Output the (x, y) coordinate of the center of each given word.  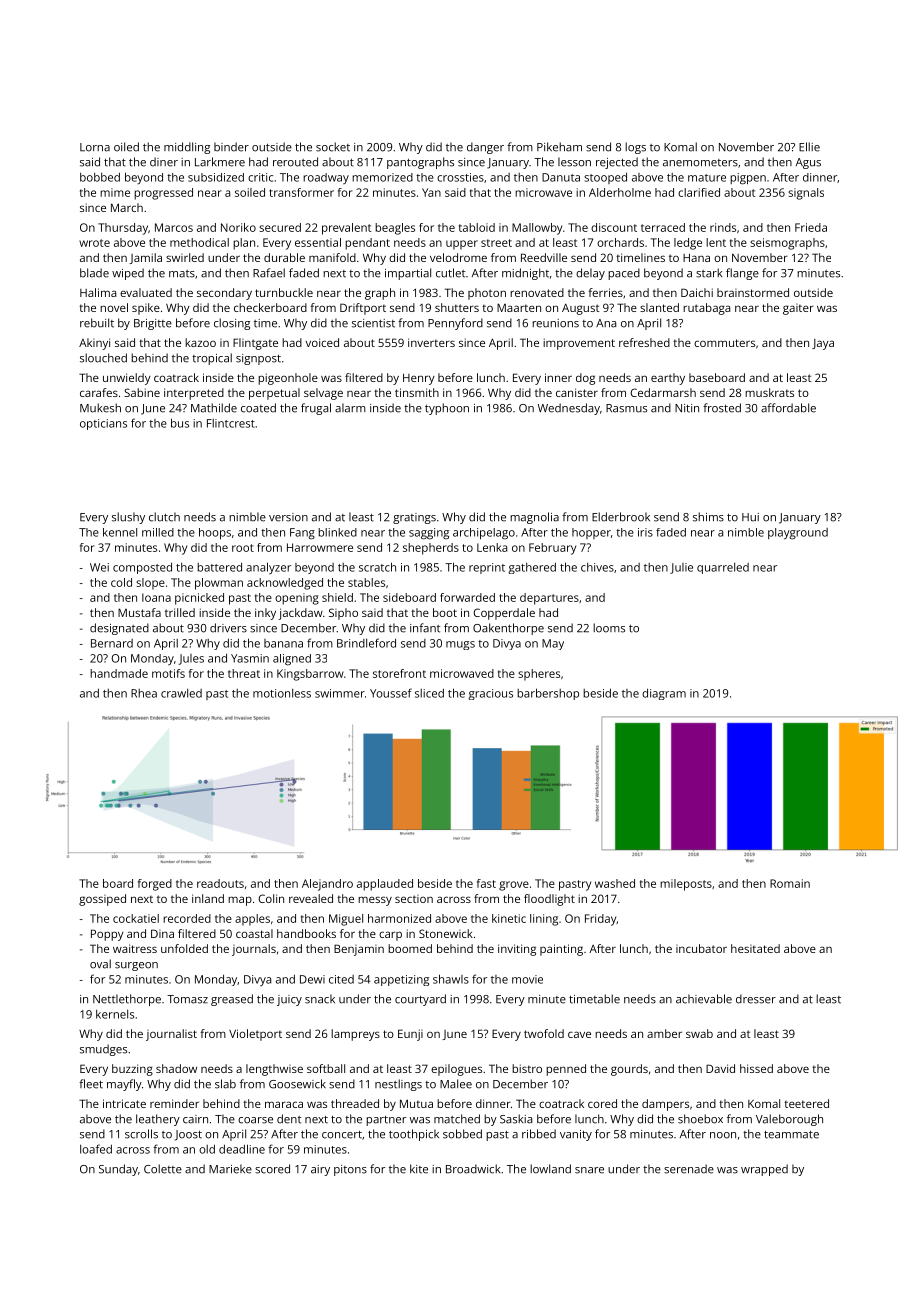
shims (708, 517)
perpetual (274, 394)
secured (280, 227)
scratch (377, 567)
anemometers (700, 163)
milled (158, 532)
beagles (395, 229)
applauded (385, 885)
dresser (756, 999)
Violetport (255, 1035)
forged (155, 885)
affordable (788, 408)
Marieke (230, 1169)
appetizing (401, 980)
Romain (790, 883)
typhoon (447, 409)
